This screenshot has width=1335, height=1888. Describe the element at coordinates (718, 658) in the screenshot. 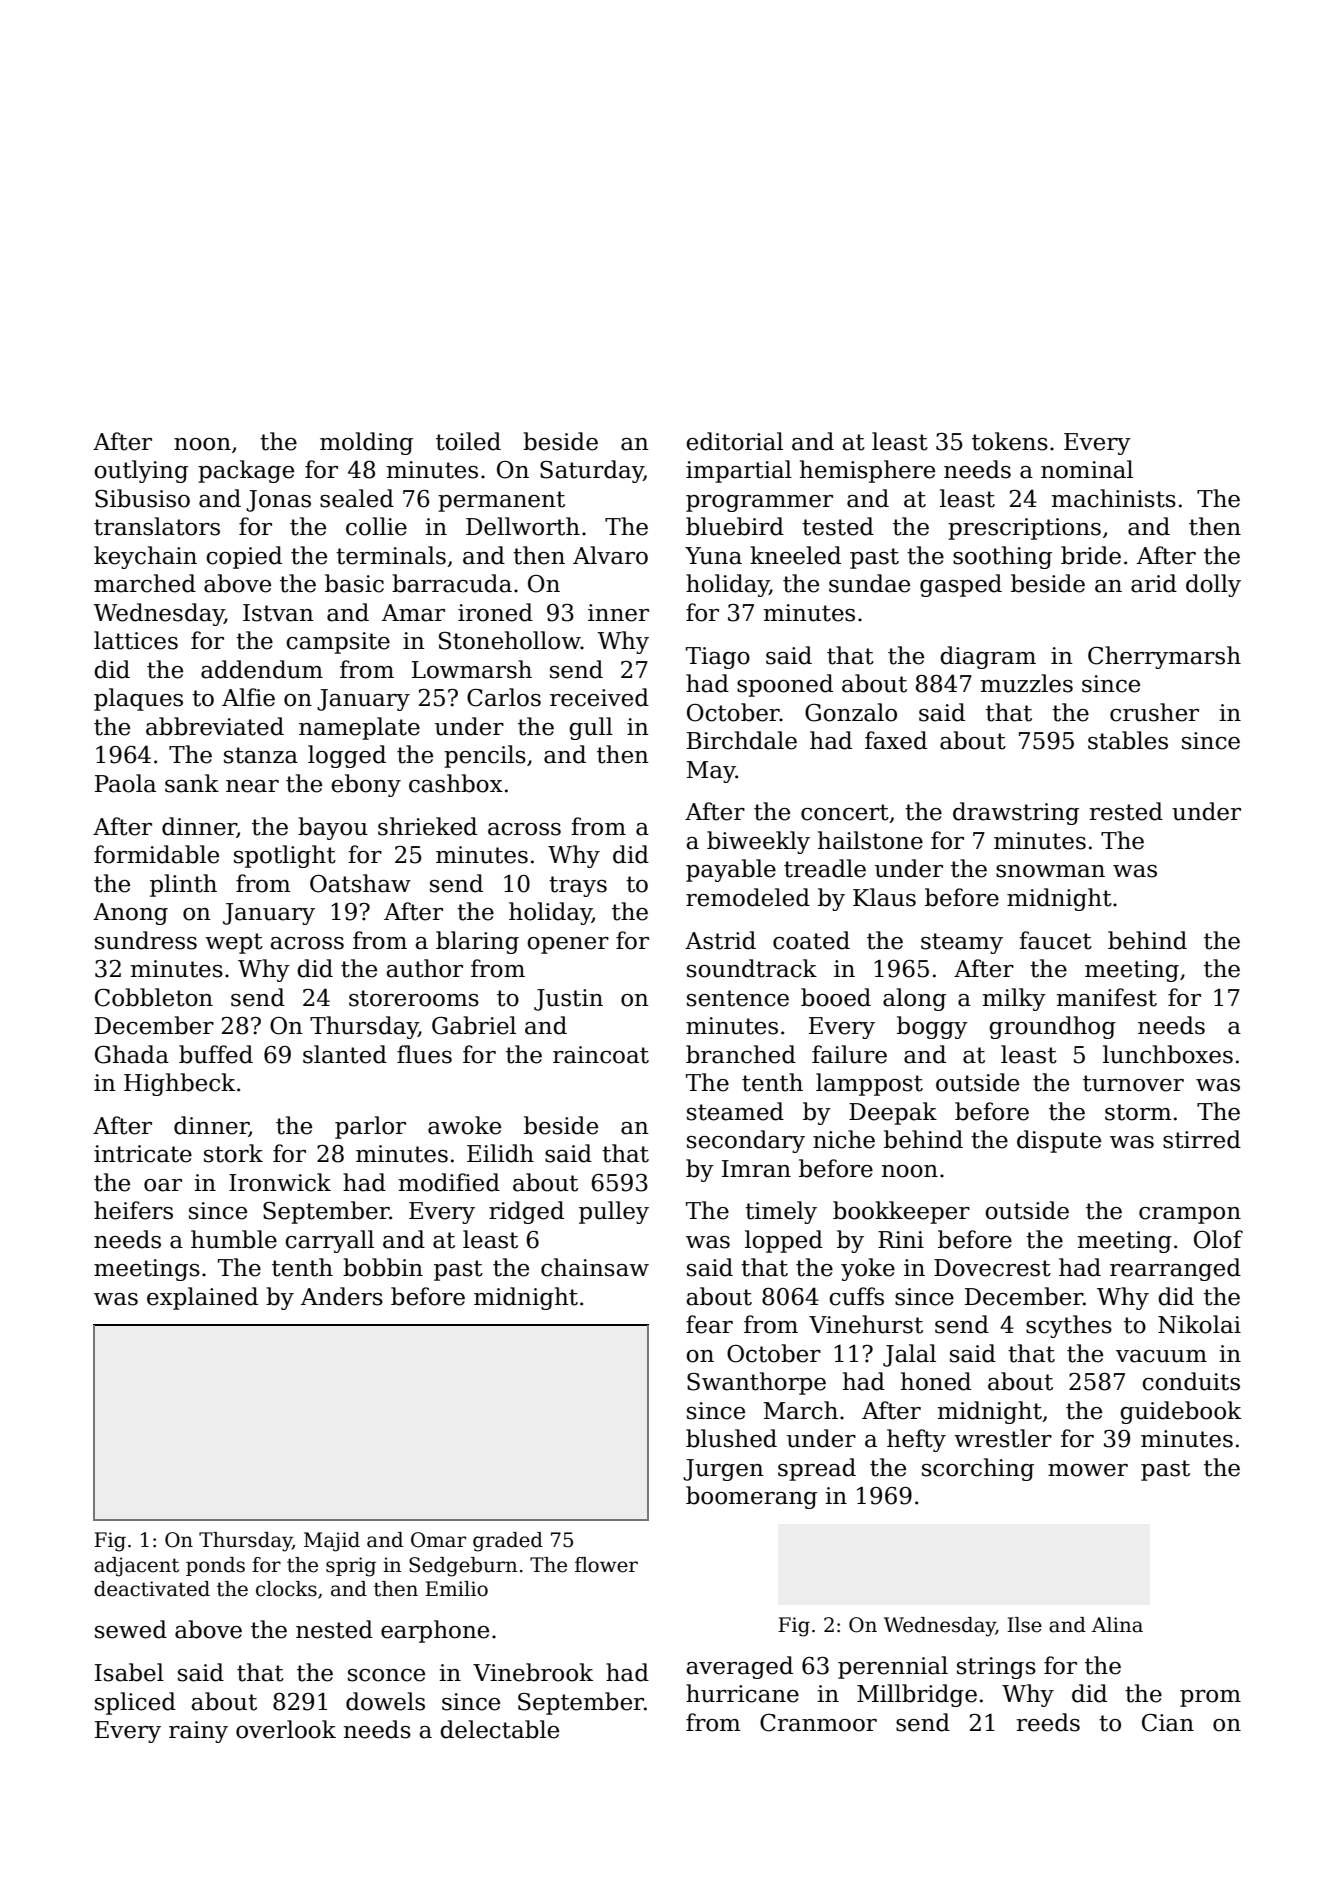

I see `Tiago` at that location.
